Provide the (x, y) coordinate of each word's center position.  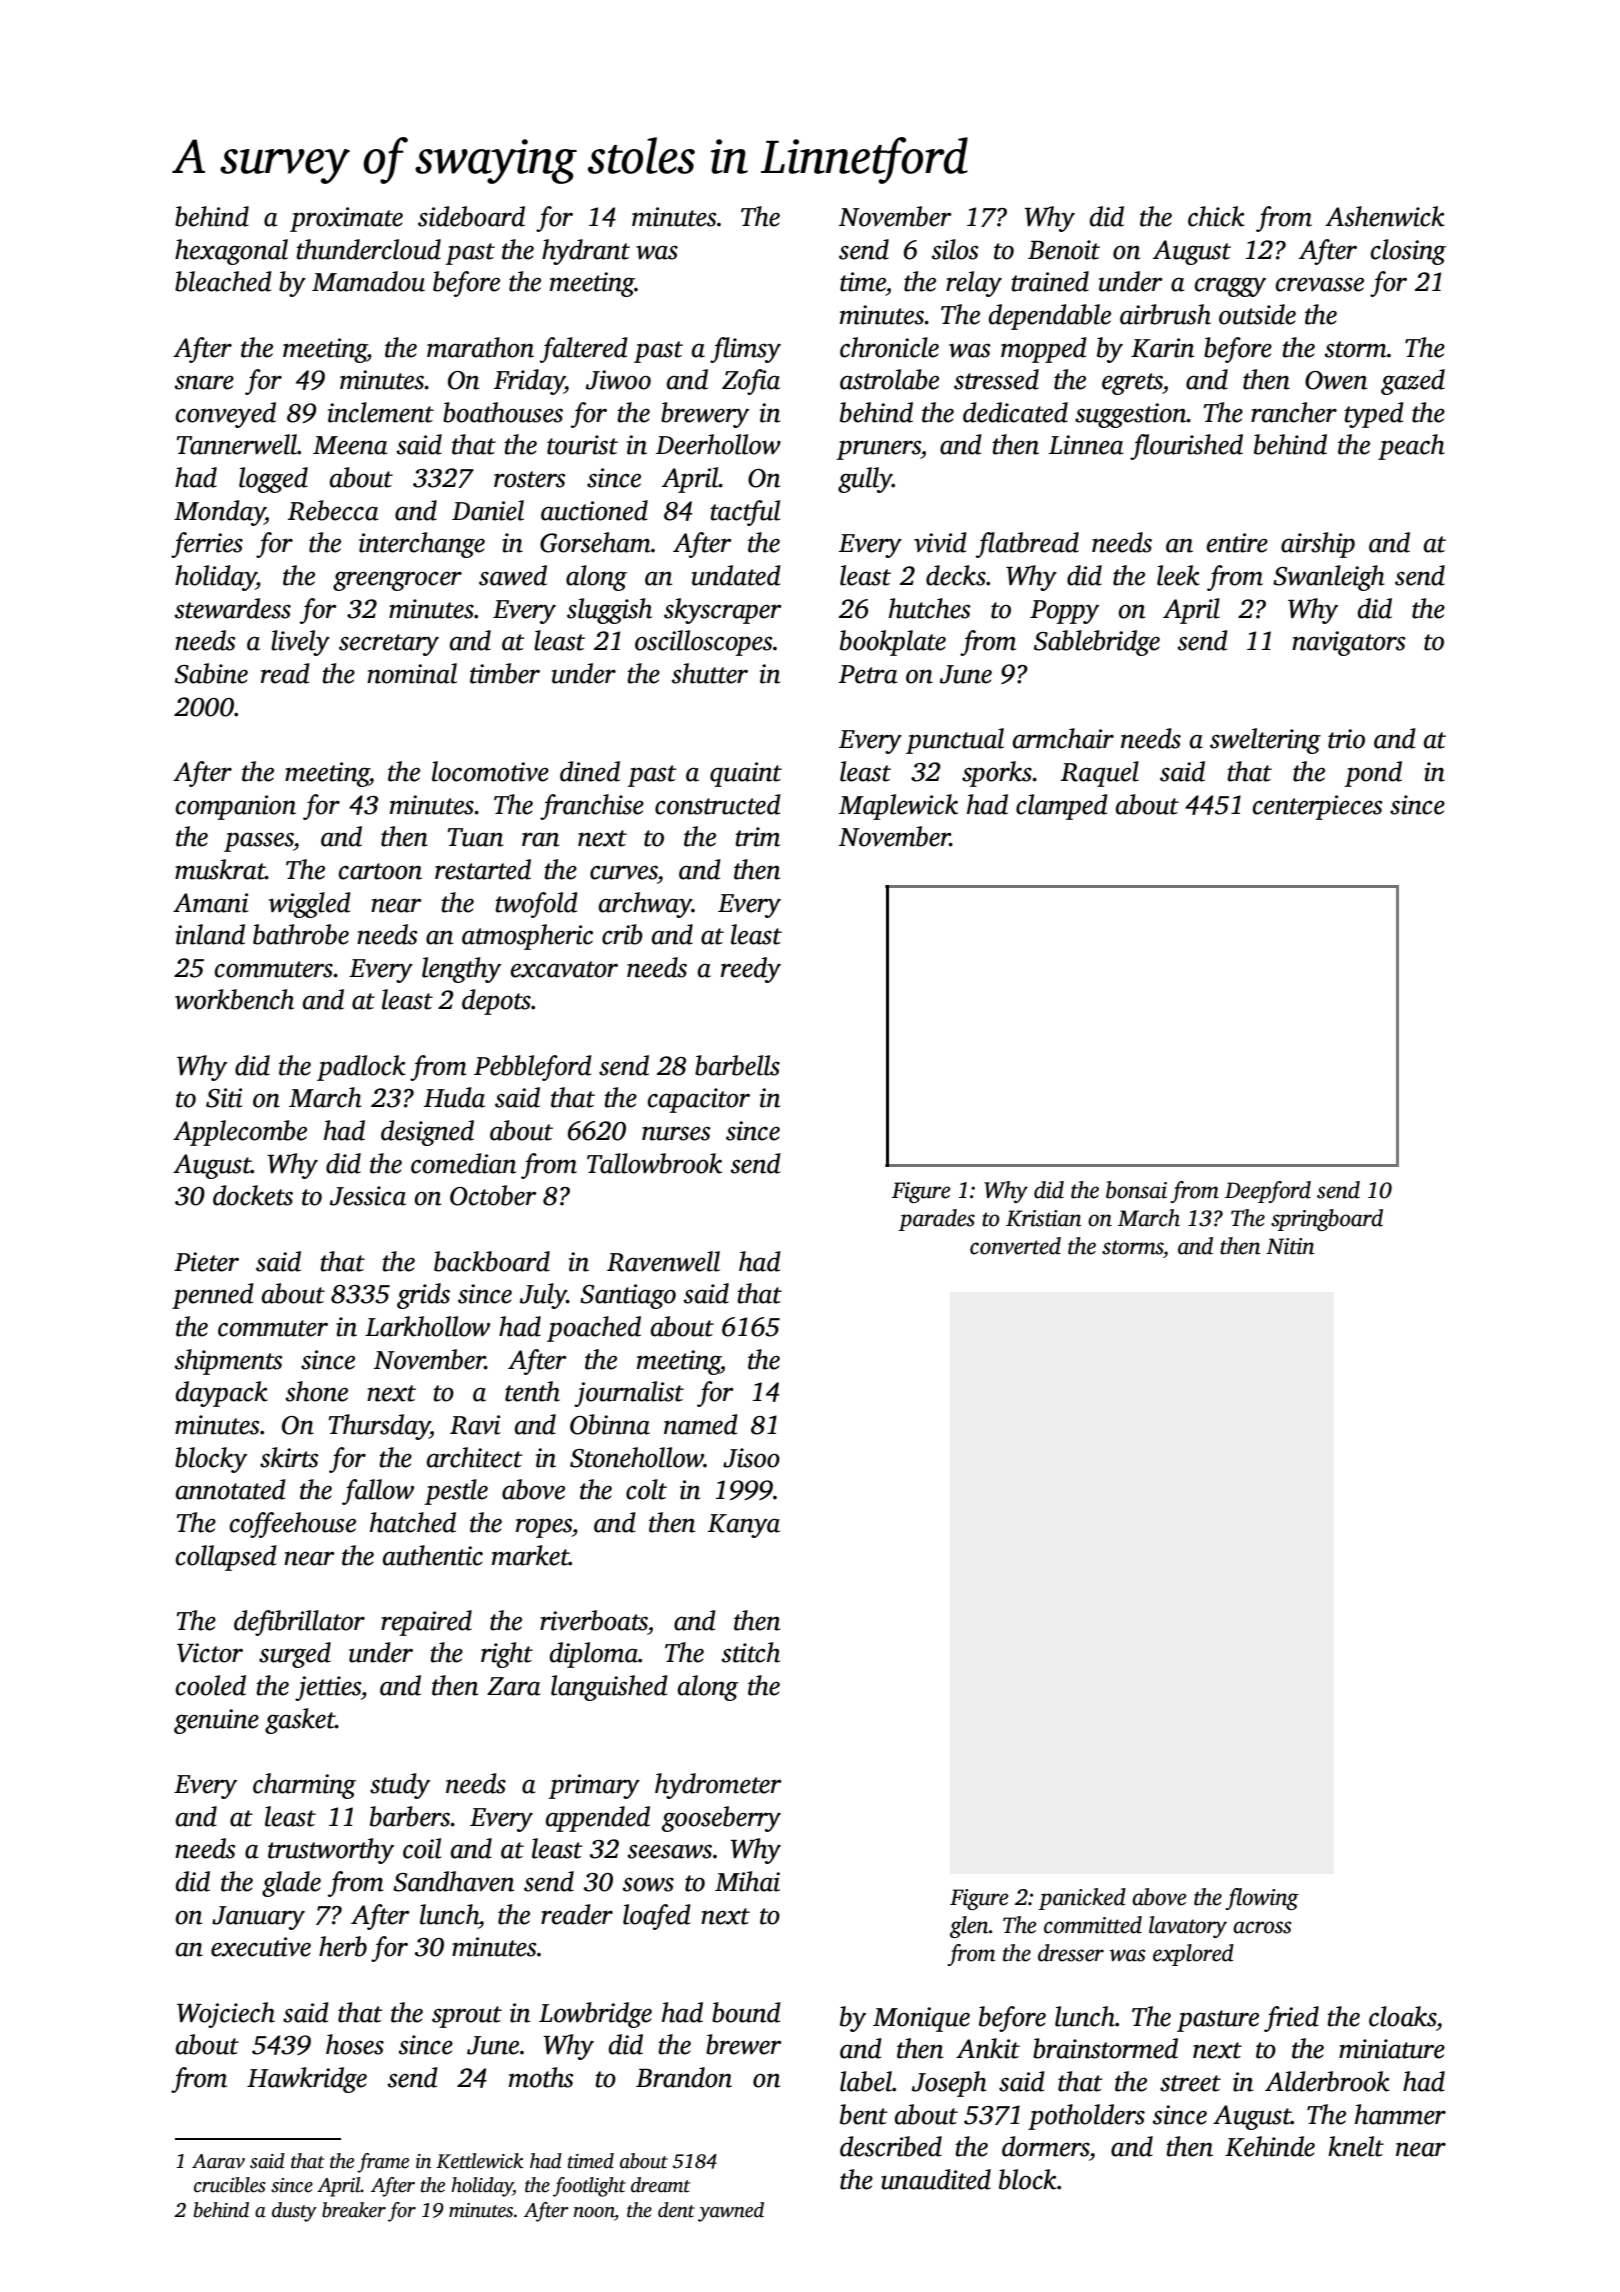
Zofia (751, 382)
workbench (234, 999)
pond (1373, 774)
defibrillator (299, 1623)
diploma (594, 1655)
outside (1257, 314)
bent (864, 2114)
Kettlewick (480, 2161)
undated (736, 575)
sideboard (471, 216)
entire (1237, 543)
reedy (751, 970)
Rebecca (333, 510)
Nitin (1290, 1246)
